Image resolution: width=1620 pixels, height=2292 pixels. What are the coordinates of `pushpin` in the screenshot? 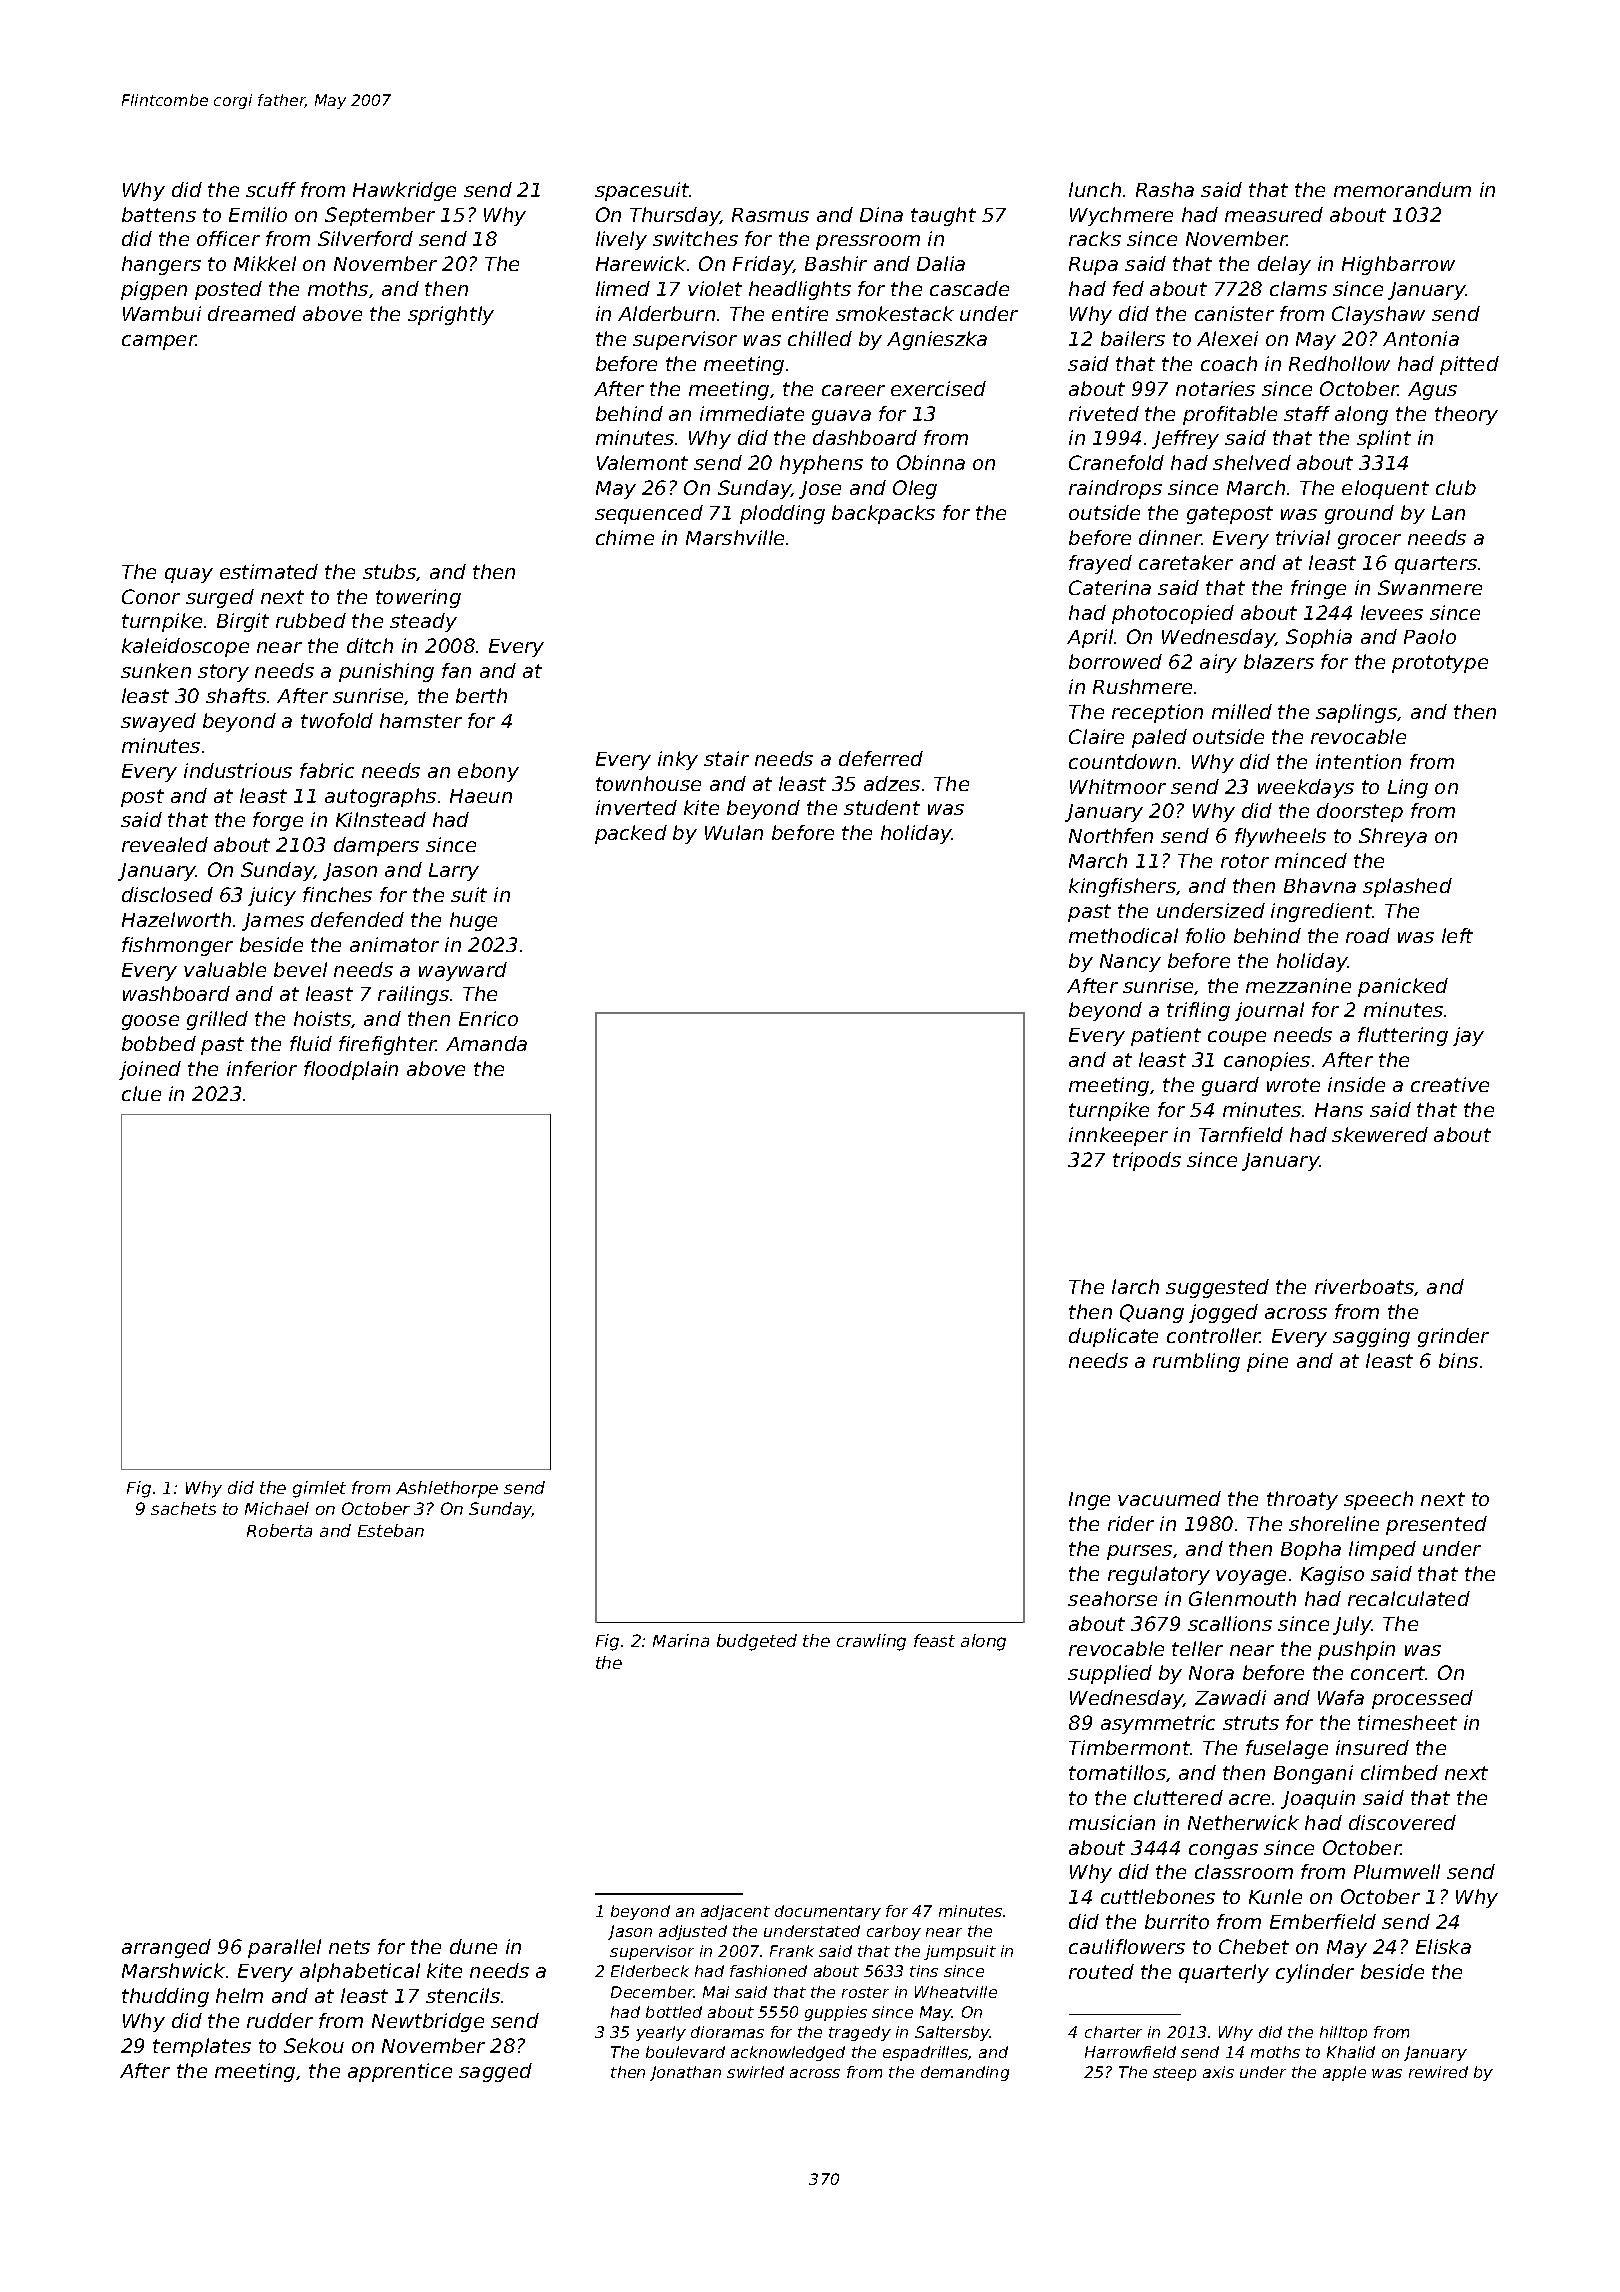 It's located at (1356, 1650).
